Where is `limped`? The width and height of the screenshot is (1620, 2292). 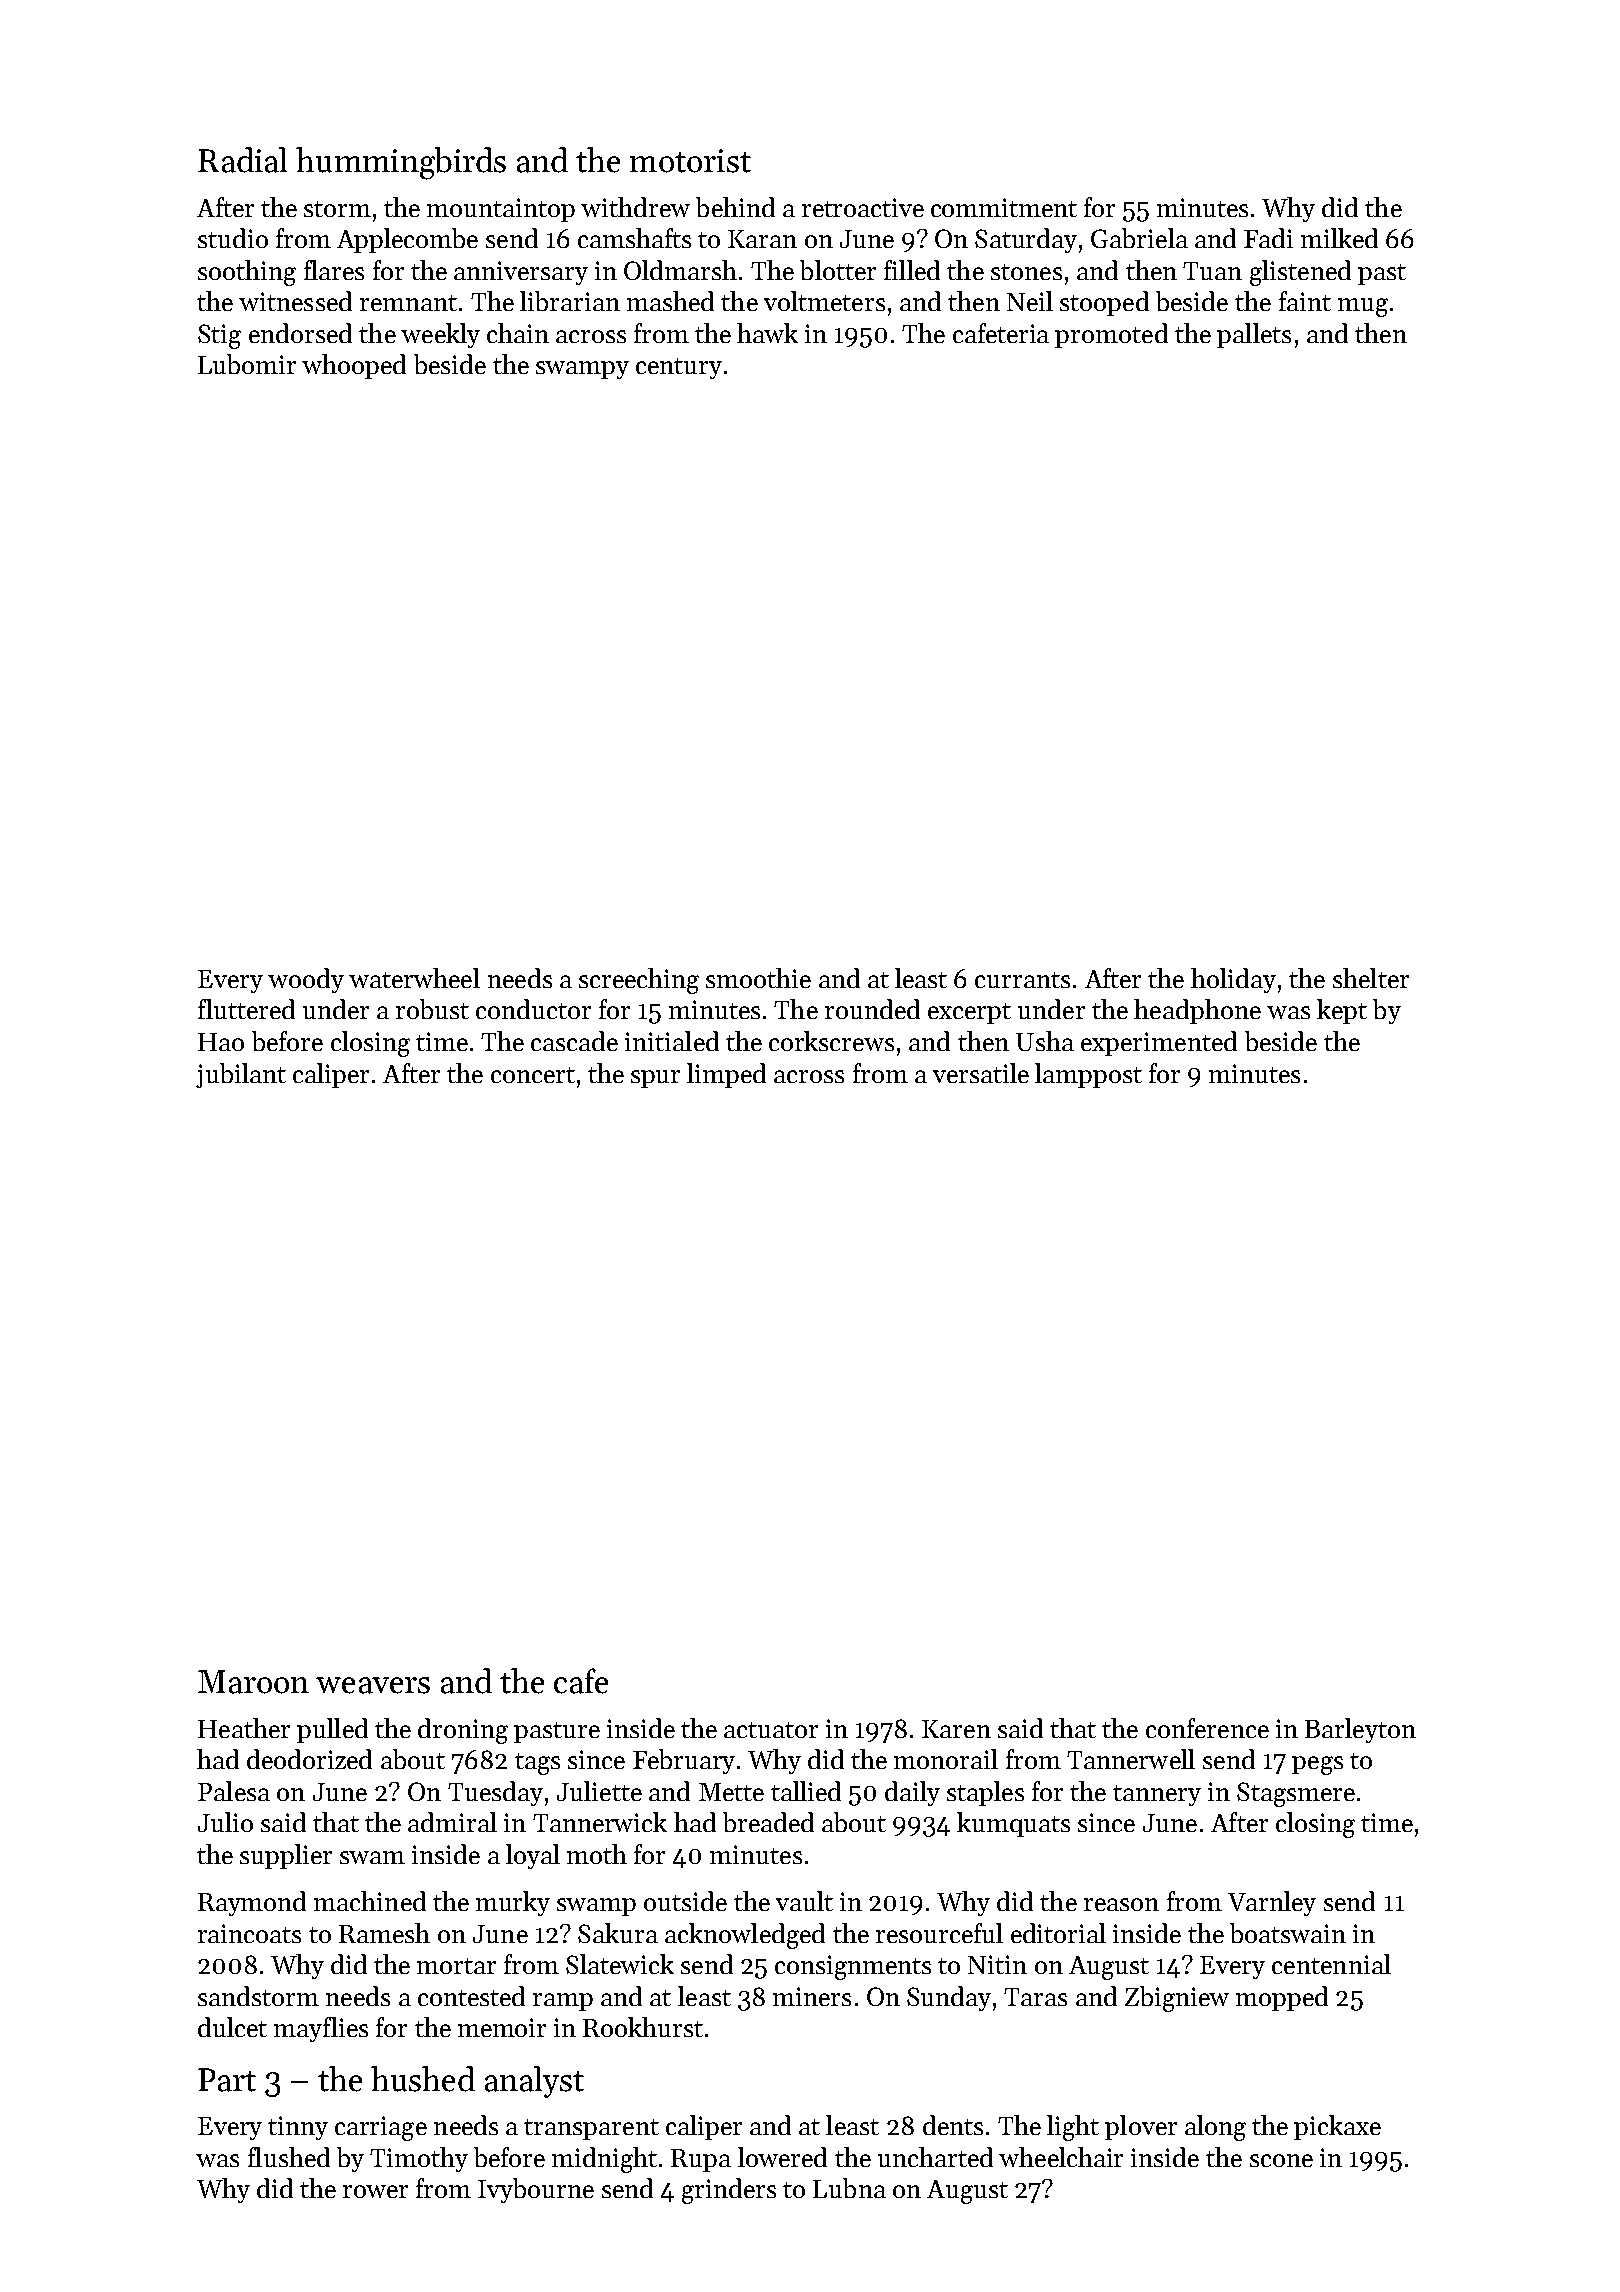
limped is located at coordinates (726, 1075).
